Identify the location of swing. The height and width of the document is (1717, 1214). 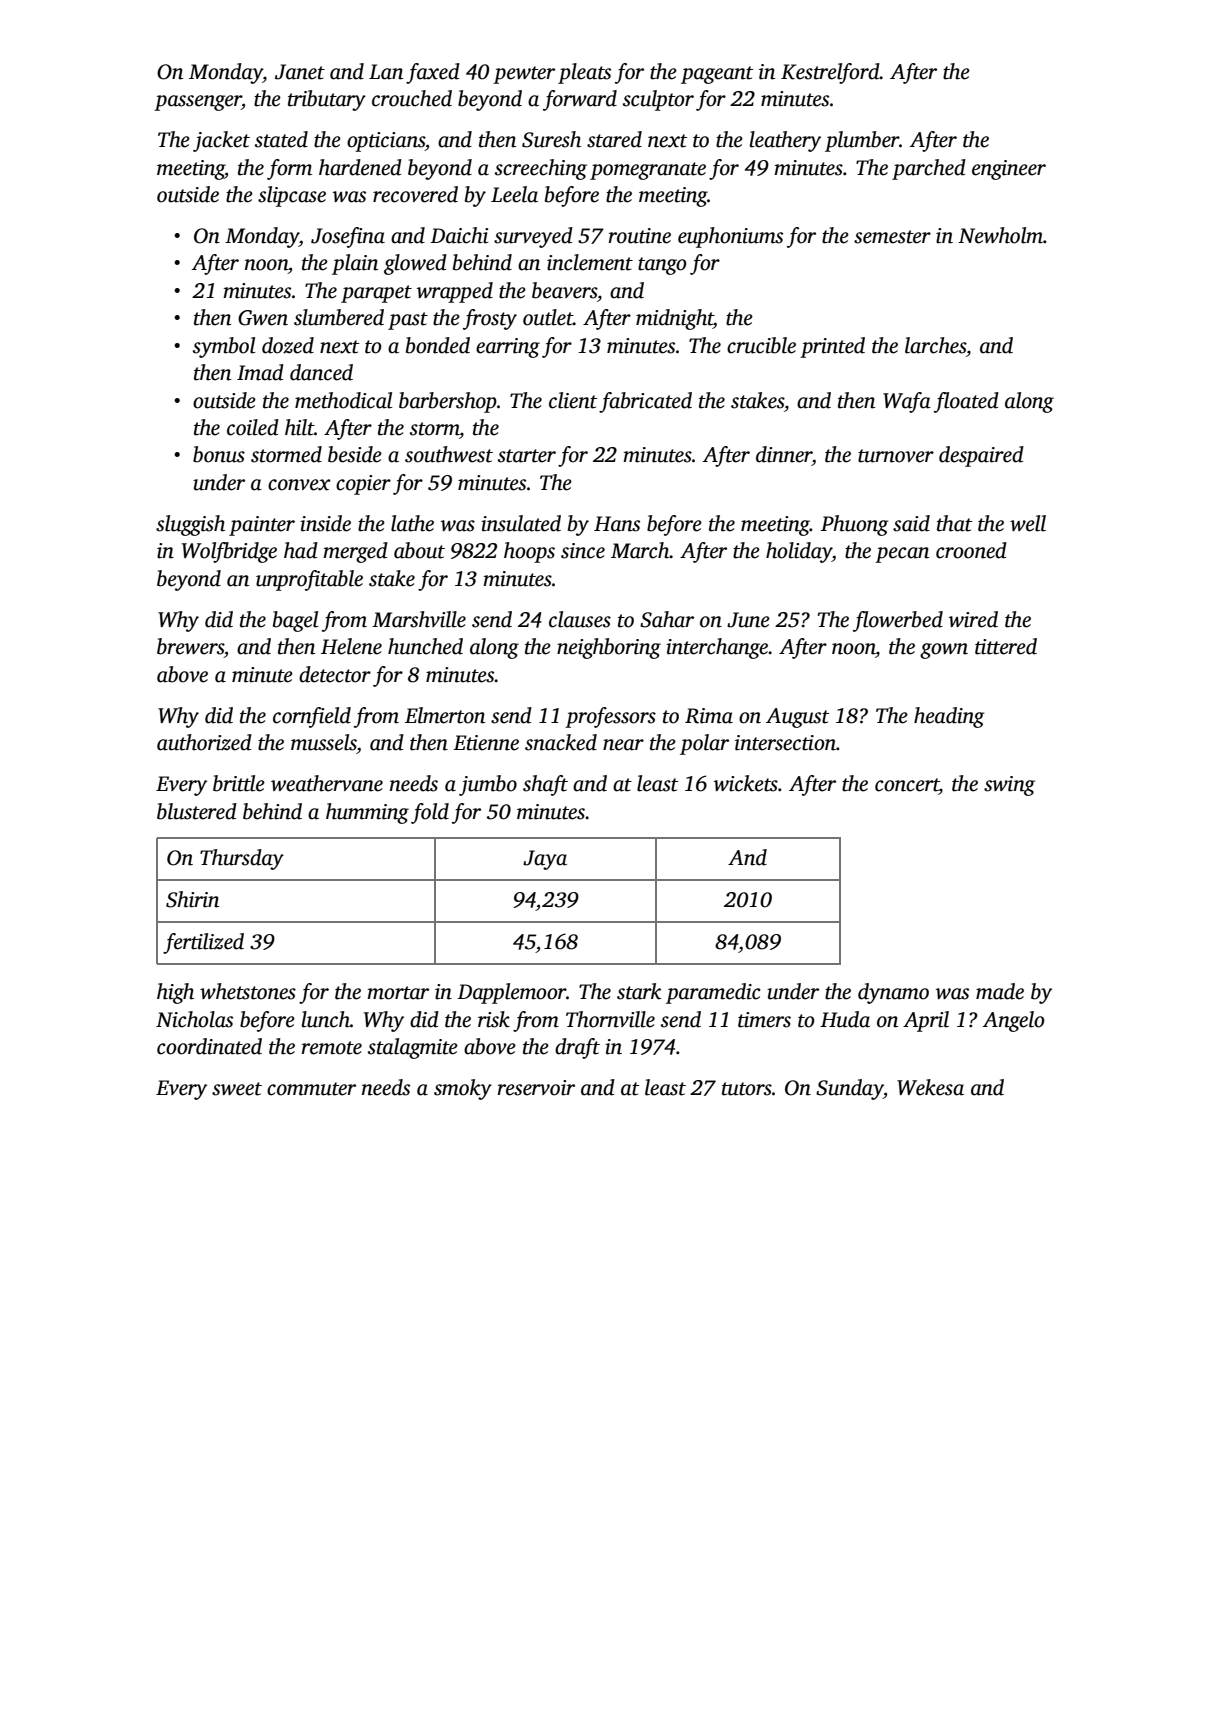
(1009, 786).
